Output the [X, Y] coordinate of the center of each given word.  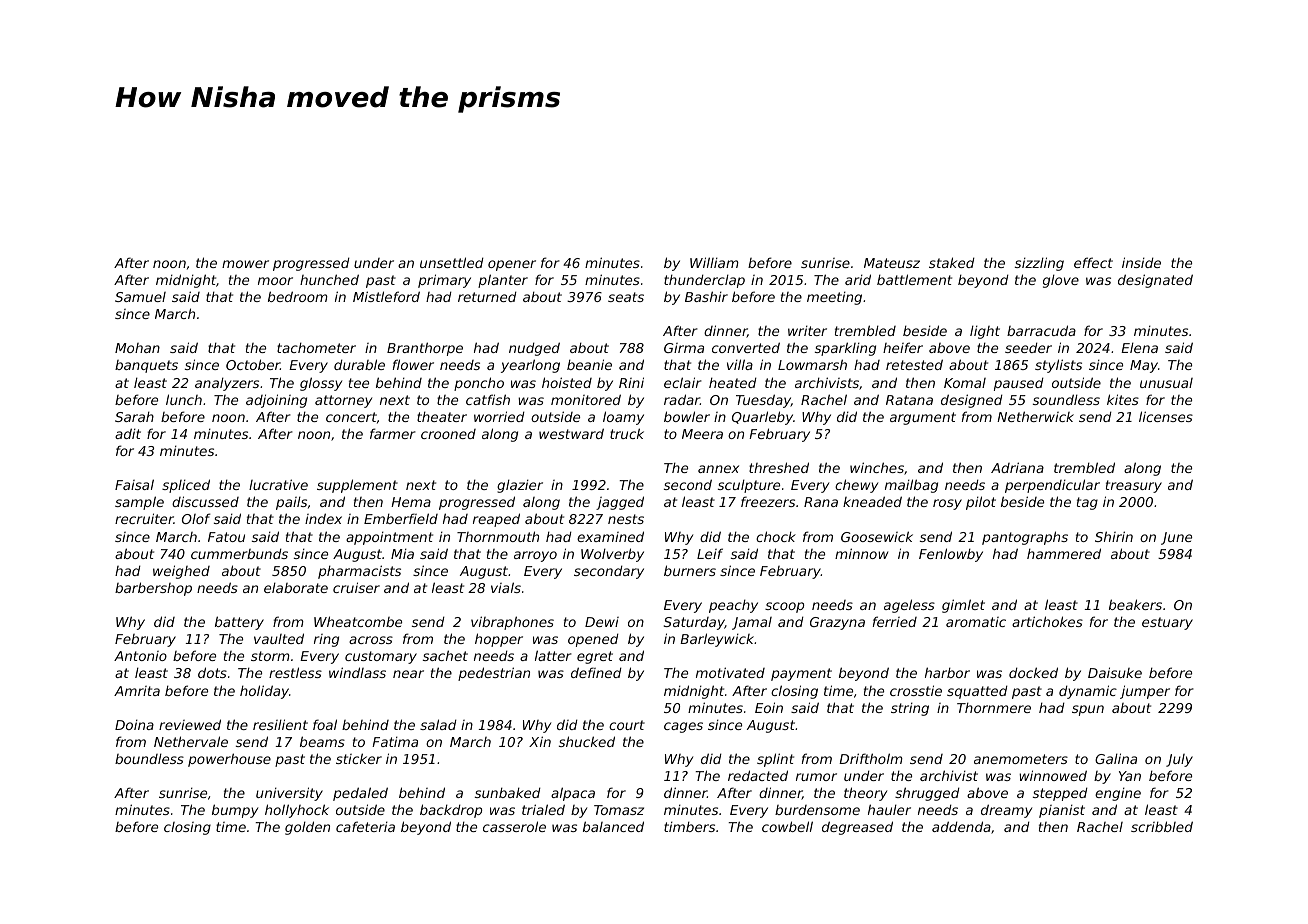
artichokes [1047, 621]
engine [1118, 794]
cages [683, 727]
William [714, 262]
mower [245, 264]
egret [595, 657]
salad [438, 724]
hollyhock [297, 811]
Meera [702, 434]
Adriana [1017, 467]
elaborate [296, 587]
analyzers [227, 384]
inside [1141, 262]
